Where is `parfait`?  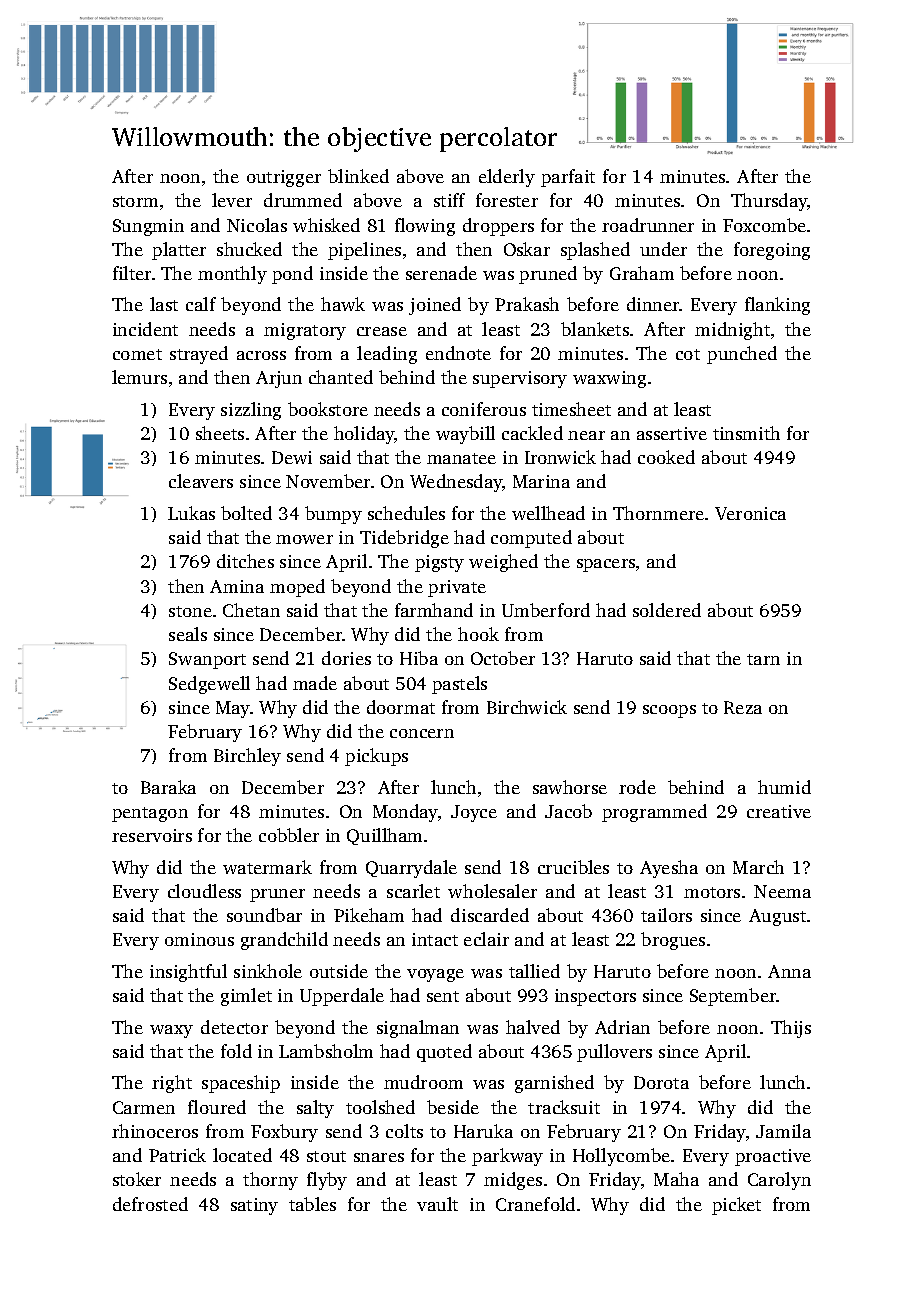 parfait is located at coordinates (568, 178).
